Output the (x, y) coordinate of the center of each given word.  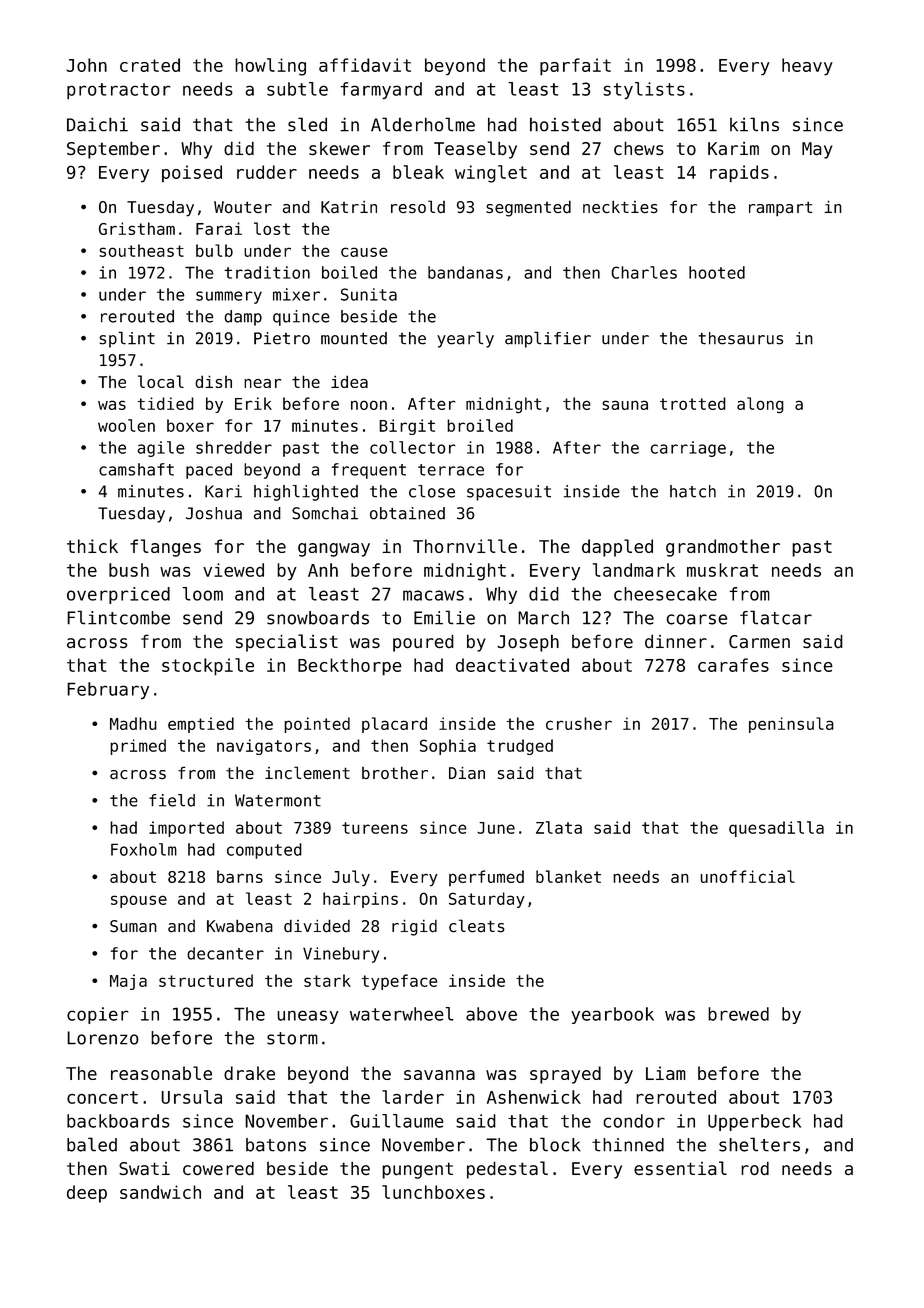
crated (150, 65)
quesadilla (776, 829)
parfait (575, 67)
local (161, 381)
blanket (568, 876)
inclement (307, 773)
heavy (807, 67)
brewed (738, 1014)
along (760, 405)
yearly (465, 339)
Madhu (133, 723)
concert (102, 1097)
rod (755, 1168)
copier (97, 1015)
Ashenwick (534, 1097)
